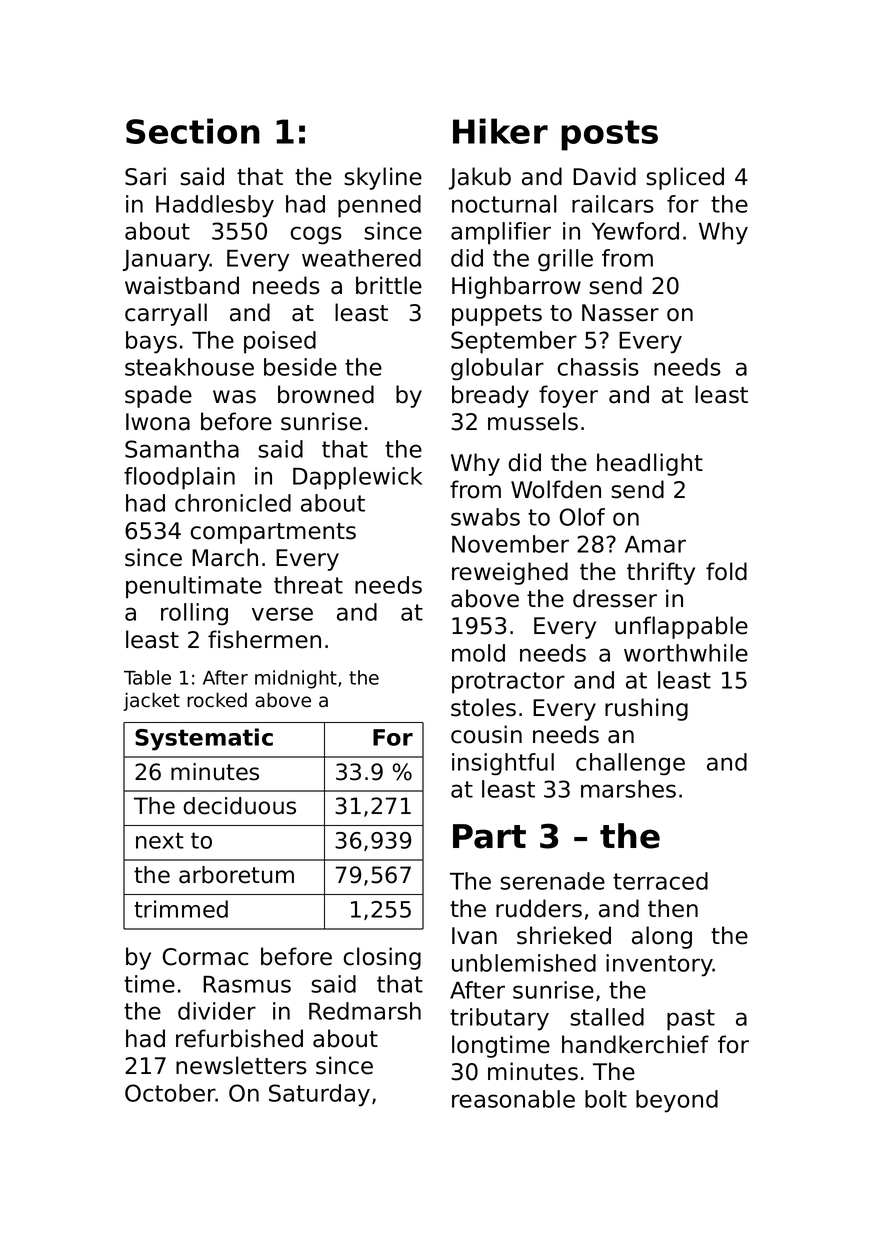 The image size is (873, 1238). Describe the element at coordinates (510, 573) in the screenshot. I see `reweighed` at that location.
